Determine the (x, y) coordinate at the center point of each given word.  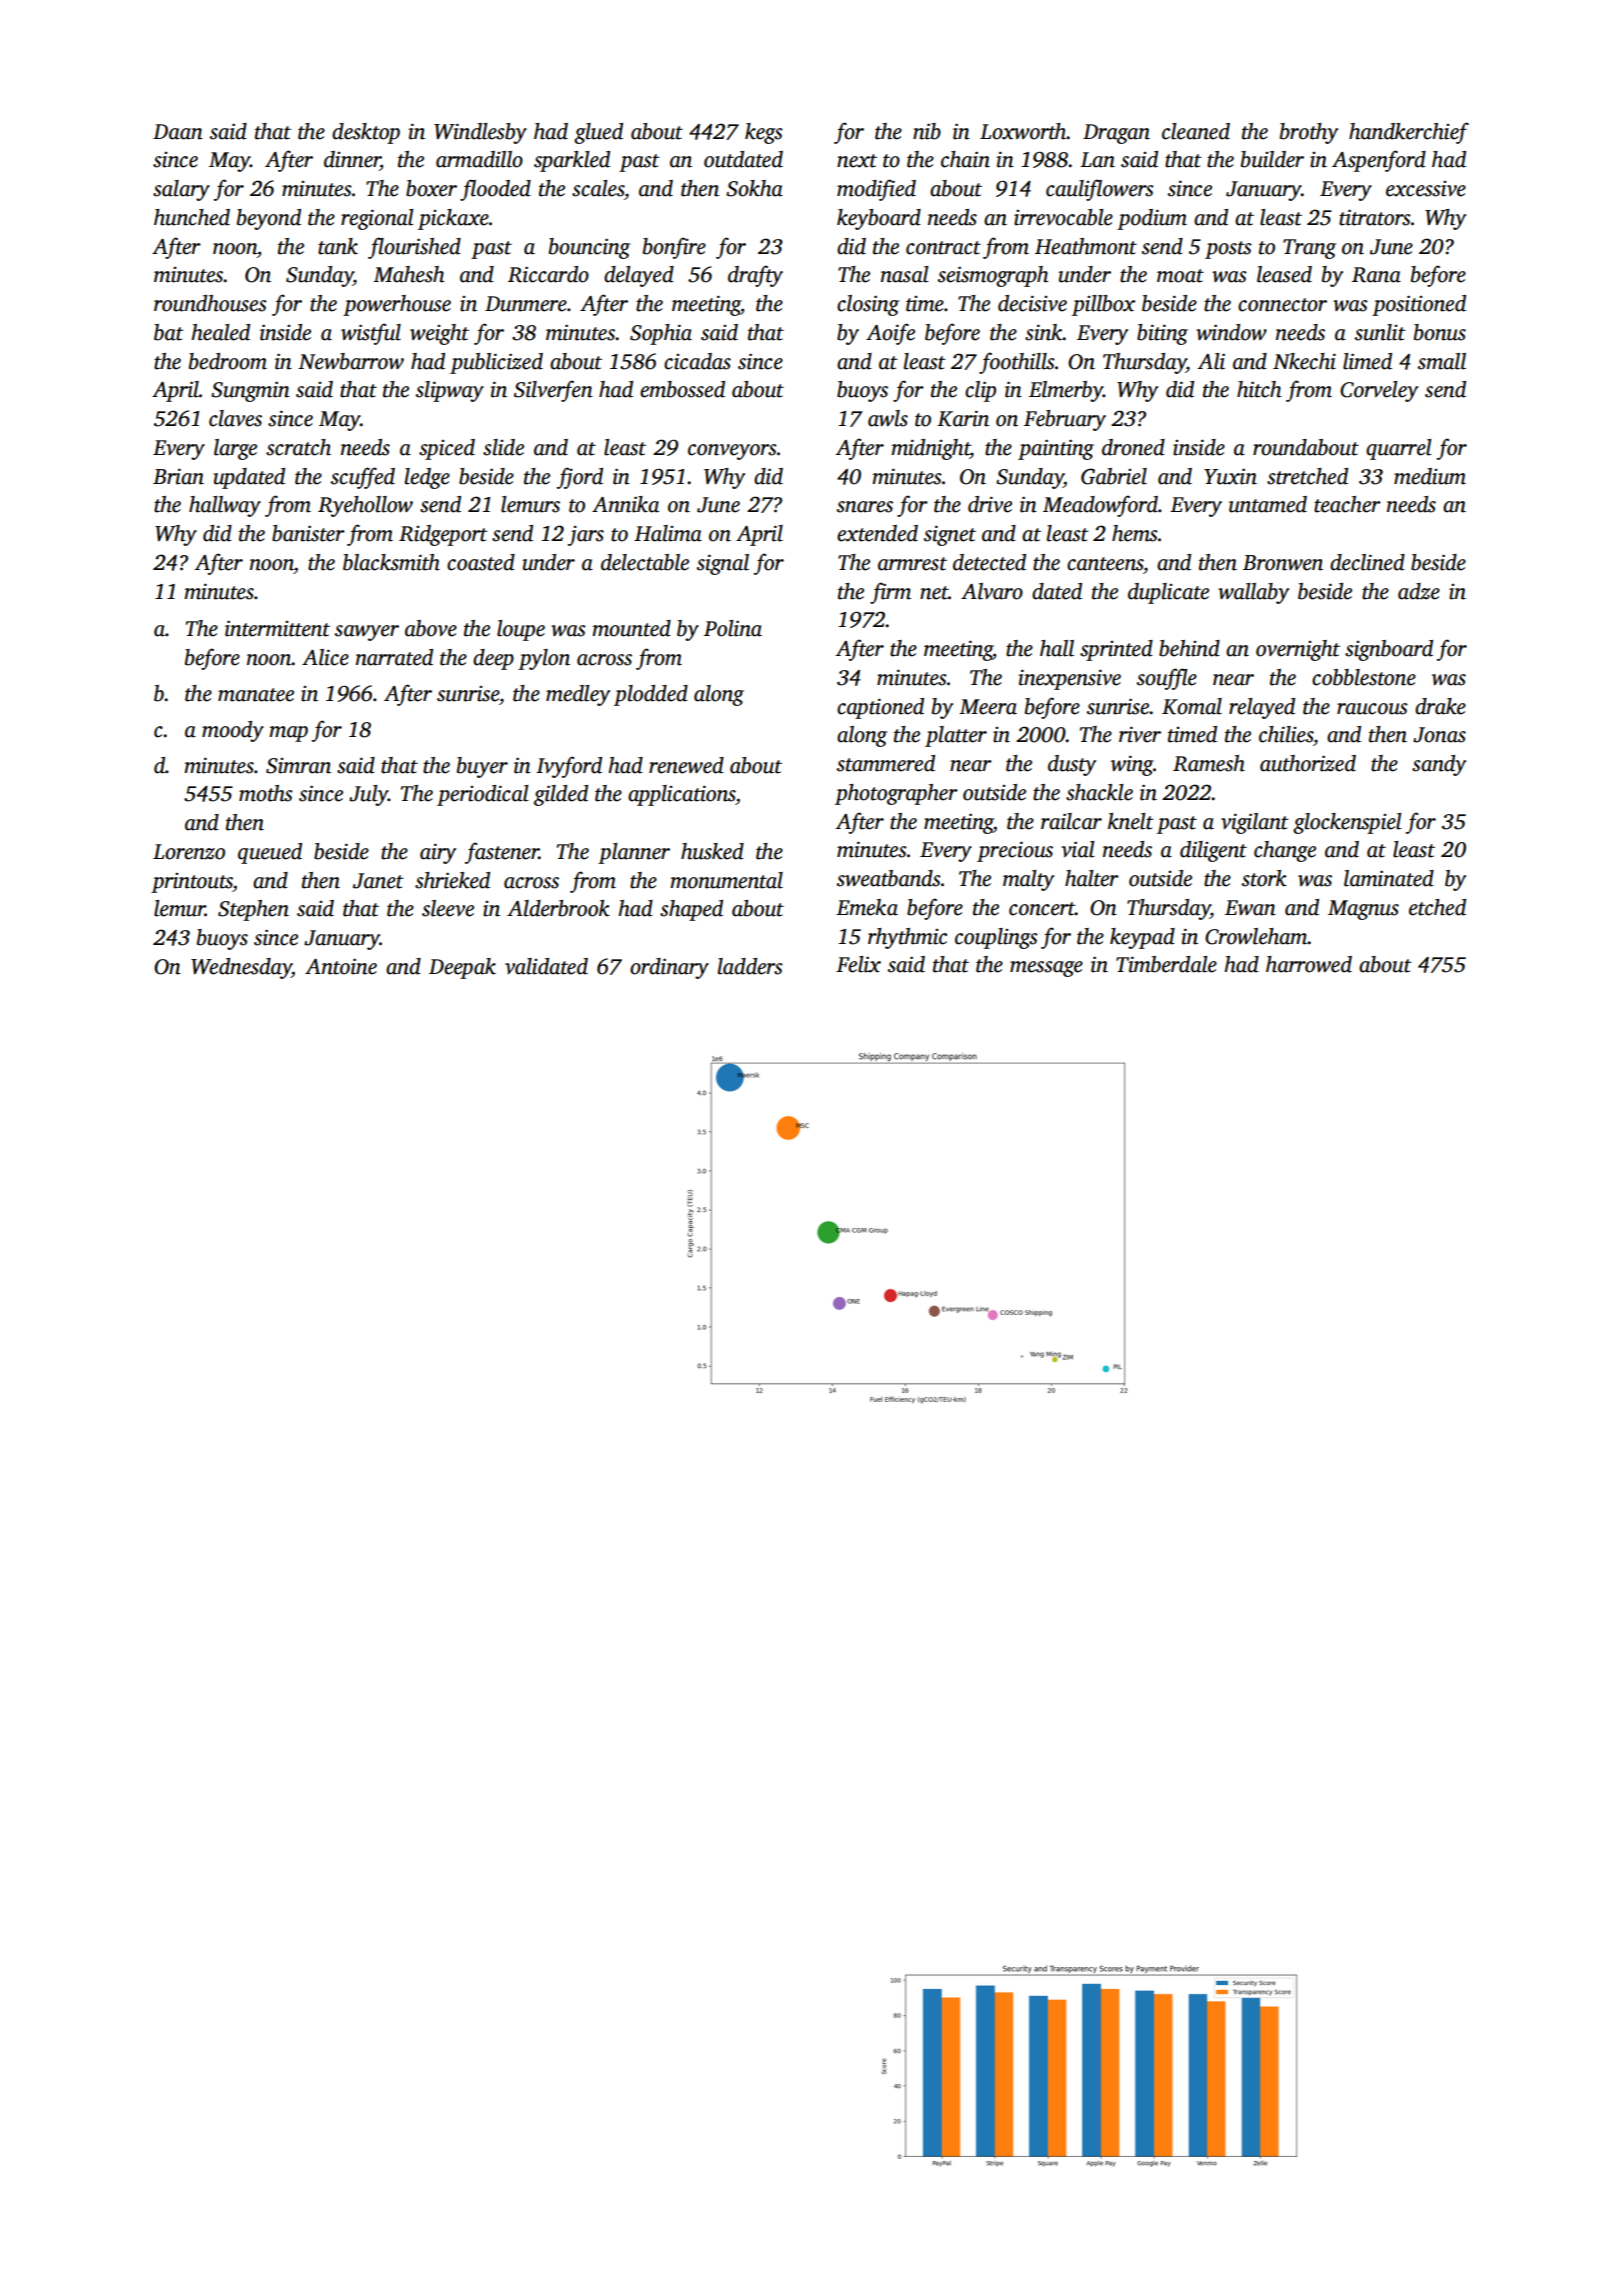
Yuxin (1230, 476)
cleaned (1196, 131)
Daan (178, 132)
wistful (371, 334)
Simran (298, 766)
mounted (631, 628)
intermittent (277, 628)
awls (888, 418)
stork (1264, 878)
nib (927, 131)
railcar (1071, 821)
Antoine (341, 966)
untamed (1268, 504)
